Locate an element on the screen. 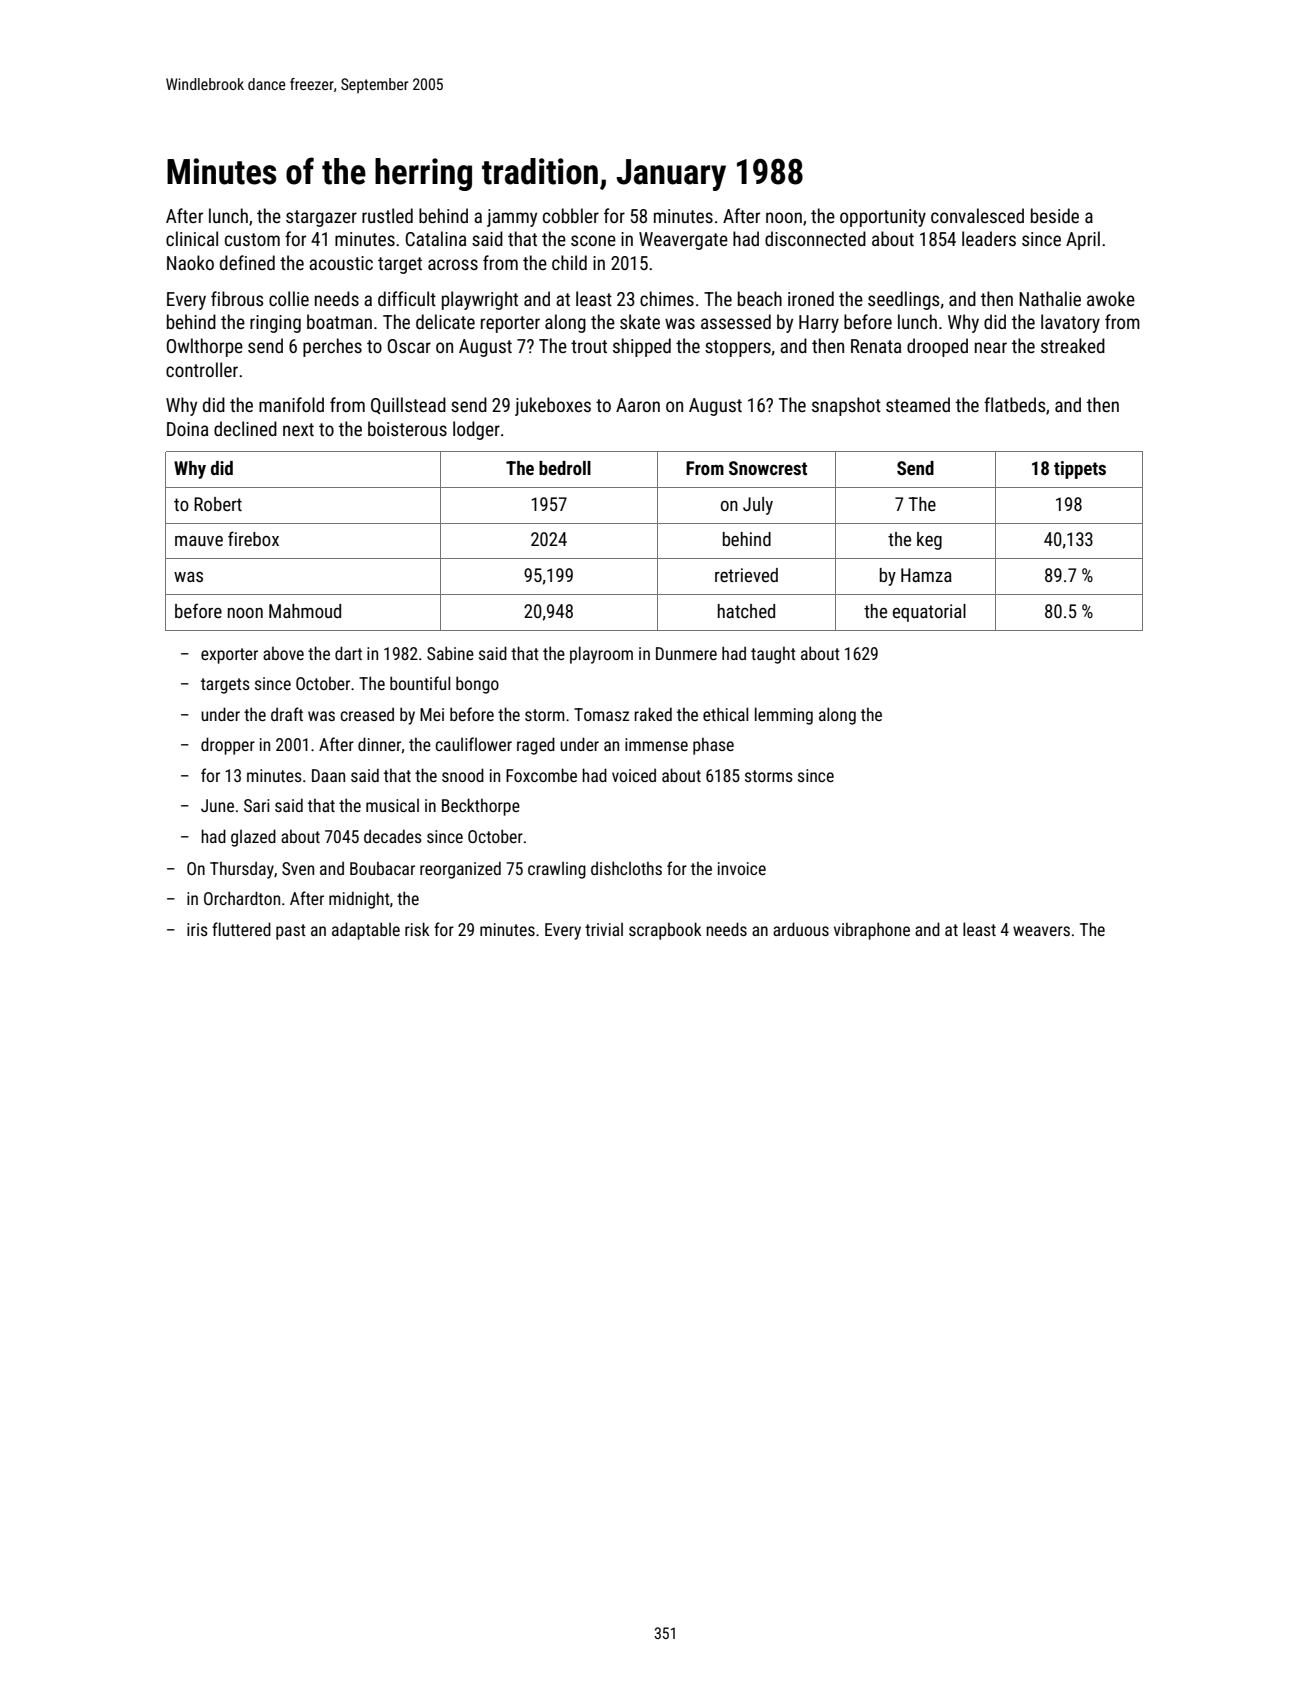 The height and width of the screenshot is (1693, 1308). acoustic is located at coordinates (341, 263).
